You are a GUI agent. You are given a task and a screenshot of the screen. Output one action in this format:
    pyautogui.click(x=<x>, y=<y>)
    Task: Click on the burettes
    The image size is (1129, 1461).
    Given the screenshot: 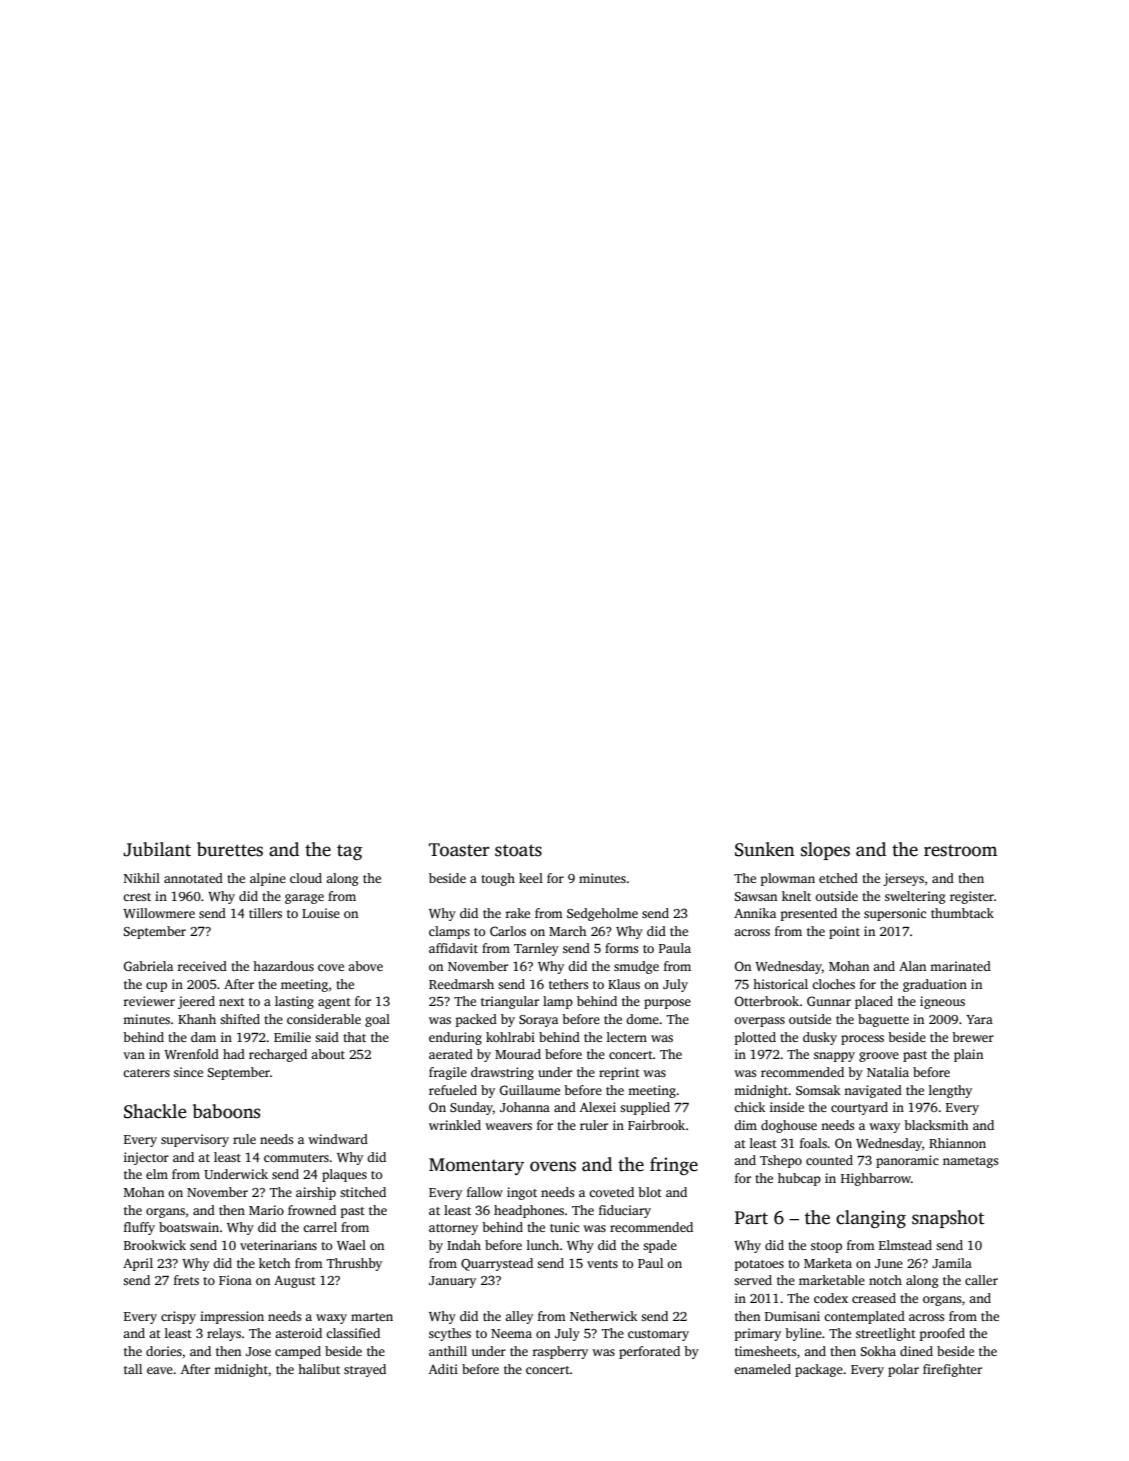 What is the action you would take?
    pyautogui.click(x=230, y=849)
